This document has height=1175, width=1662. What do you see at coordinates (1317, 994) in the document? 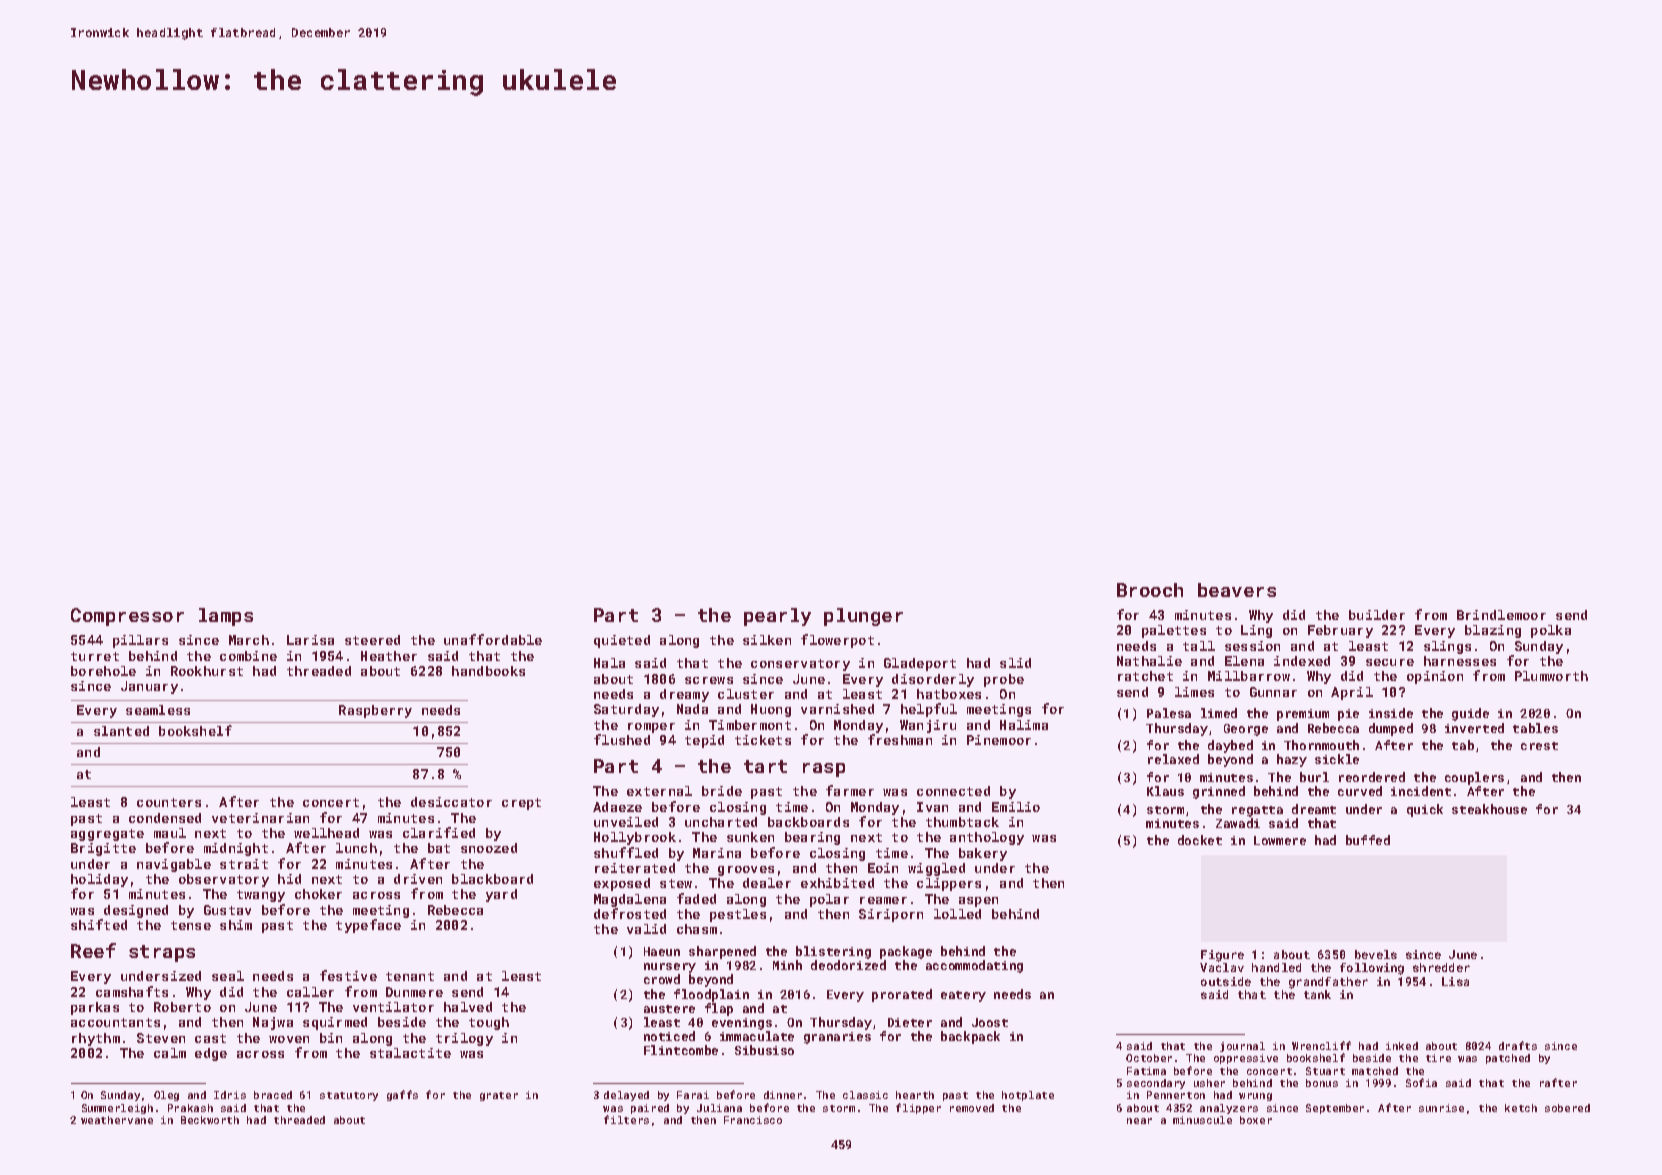
I see `tank` at bounding box center [1317, 994].
